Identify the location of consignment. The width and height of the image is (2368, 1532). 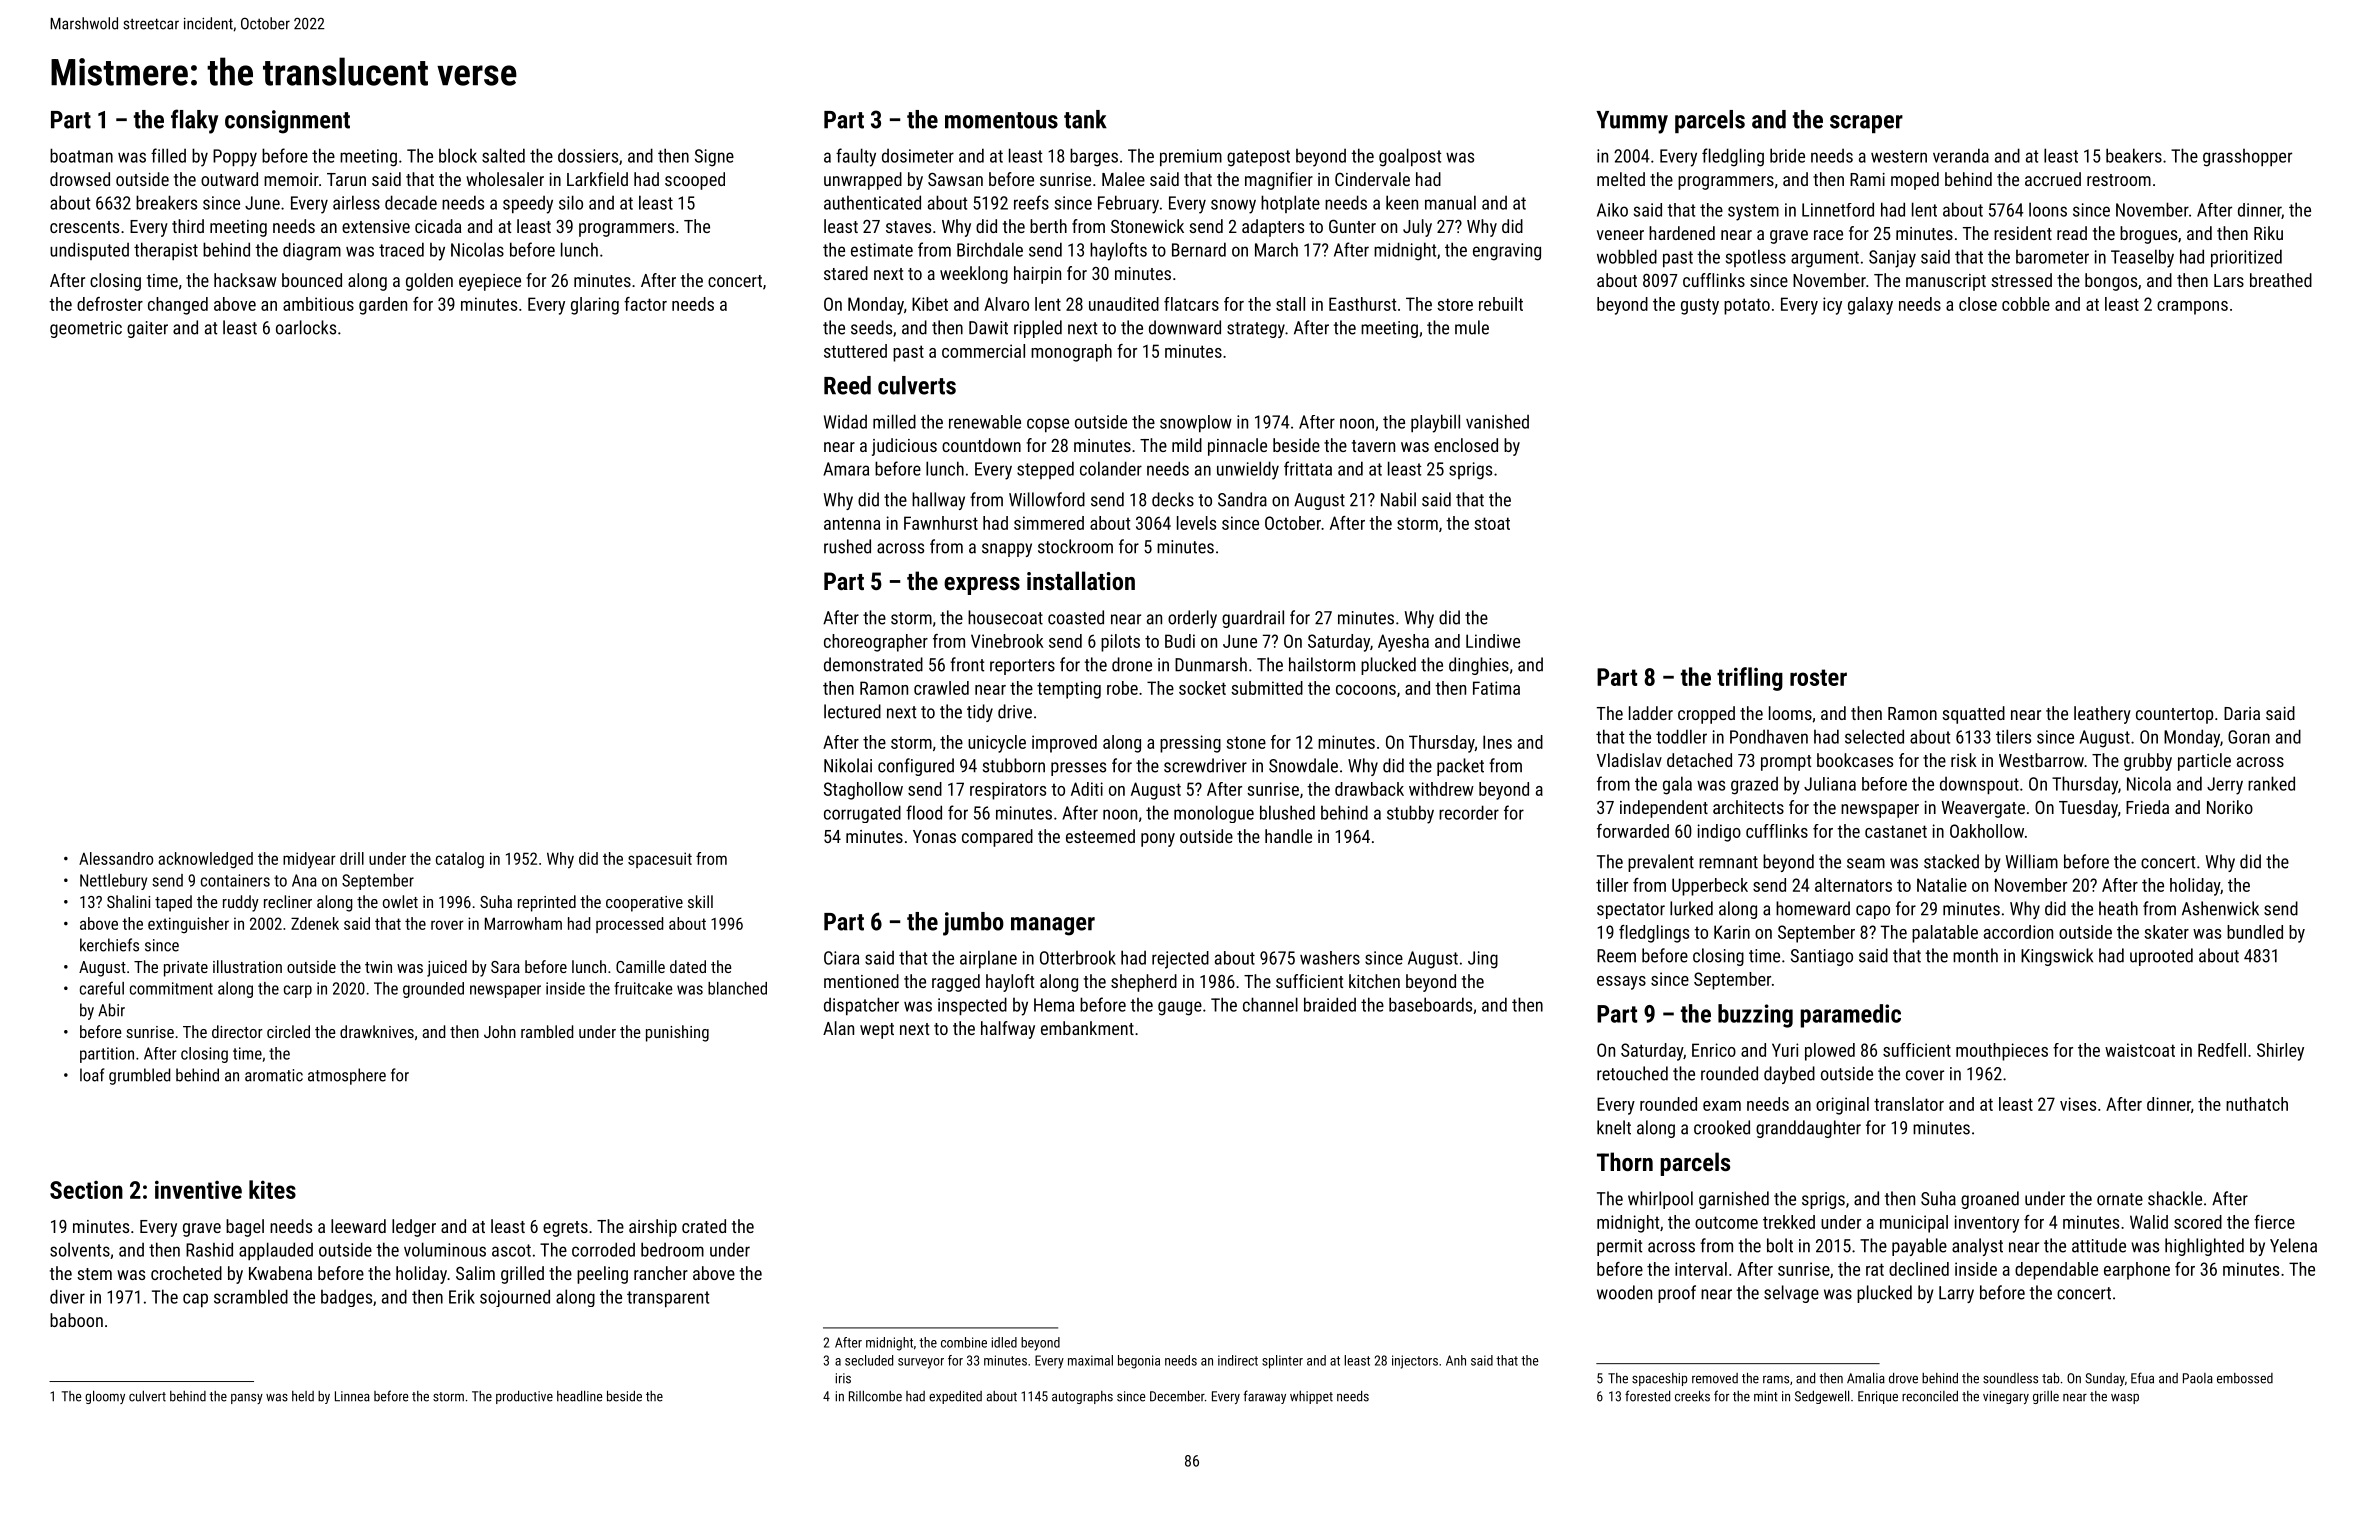
(287, 122).
